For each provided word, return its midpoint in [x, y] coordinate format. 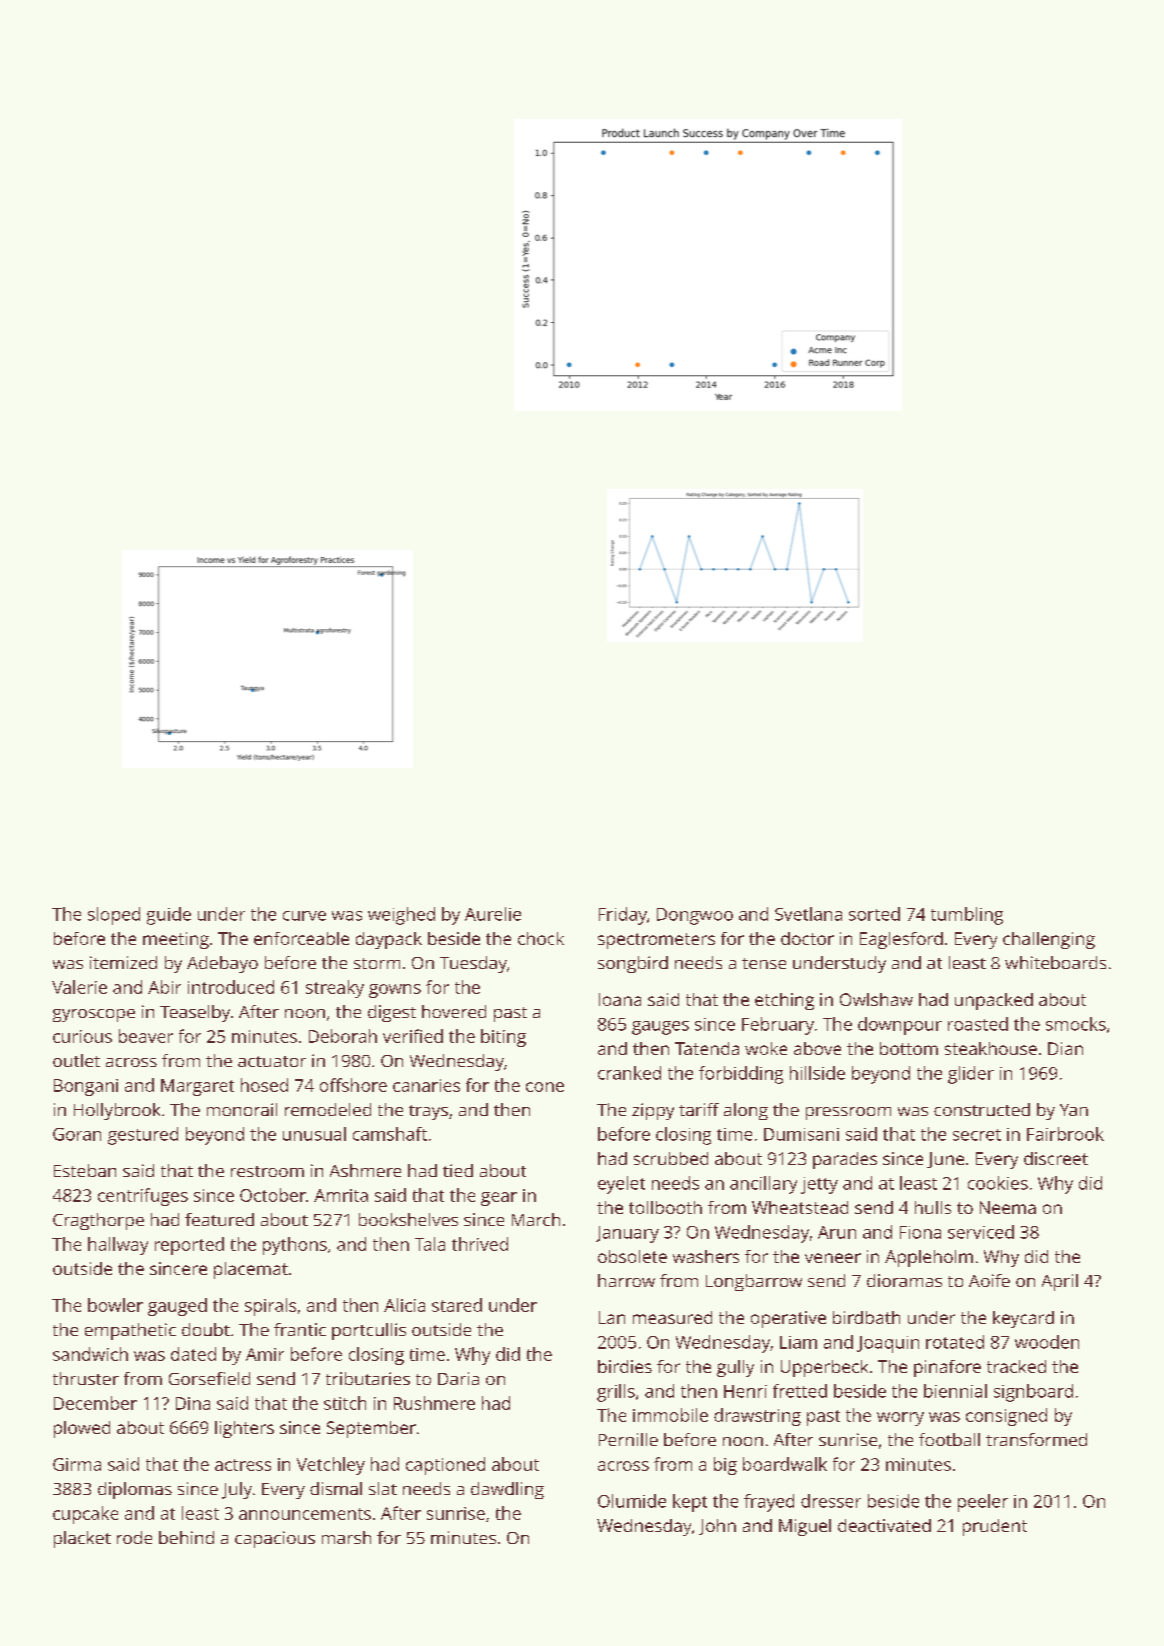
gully [735, 1368]
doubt [206, 1329]
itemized [123, 962]
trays [428, 1112]
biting [503, 1038]
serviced [981, 1232]
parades [845, 1160]
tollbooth [665, 1207]
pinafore [947, 1368]
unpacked [994, 1001]
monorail [242, 1109]
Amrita [341, 1195]
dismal [336, 1488]
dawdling [507, 1490]
